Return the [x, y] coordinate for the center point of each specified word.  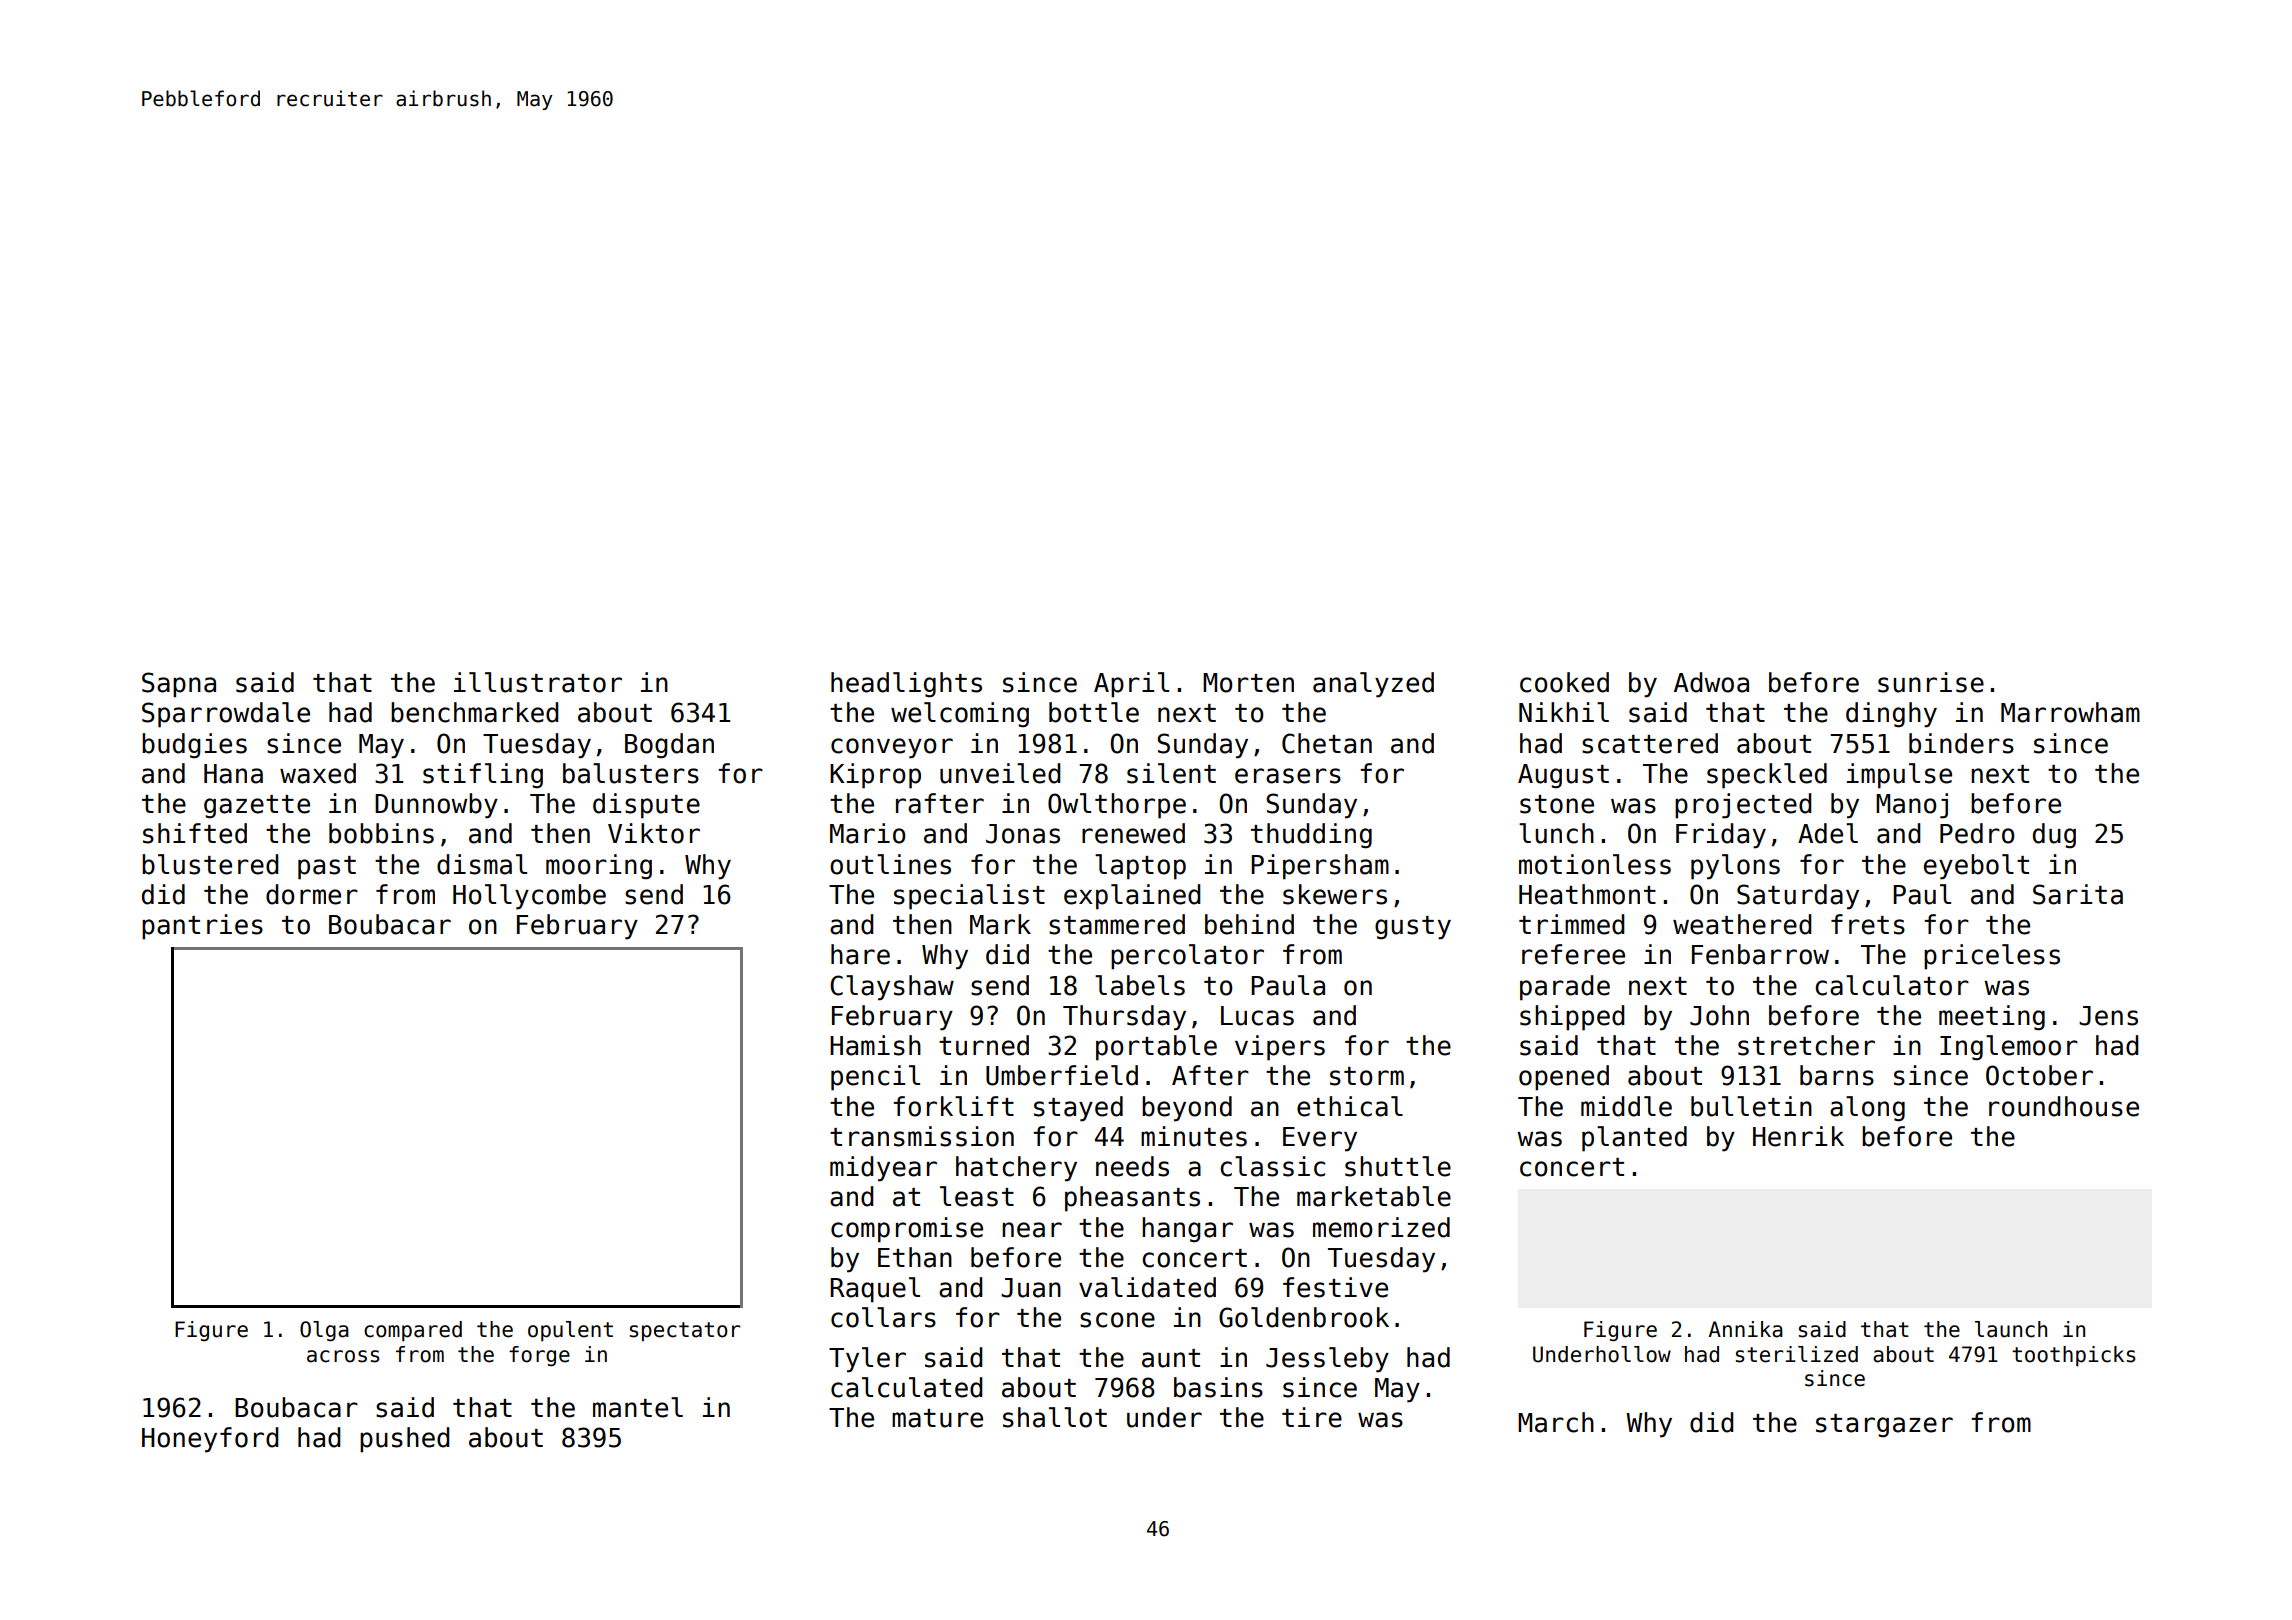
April [1131, 685]
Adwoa [1711, 682]
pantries [202, 927]
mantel [638, 1407]
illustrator [538, 682]
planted [1634, 1139]
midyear [883, 1169]
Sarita [2078, 894]
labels [1140, 985]
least [977, 1196]
